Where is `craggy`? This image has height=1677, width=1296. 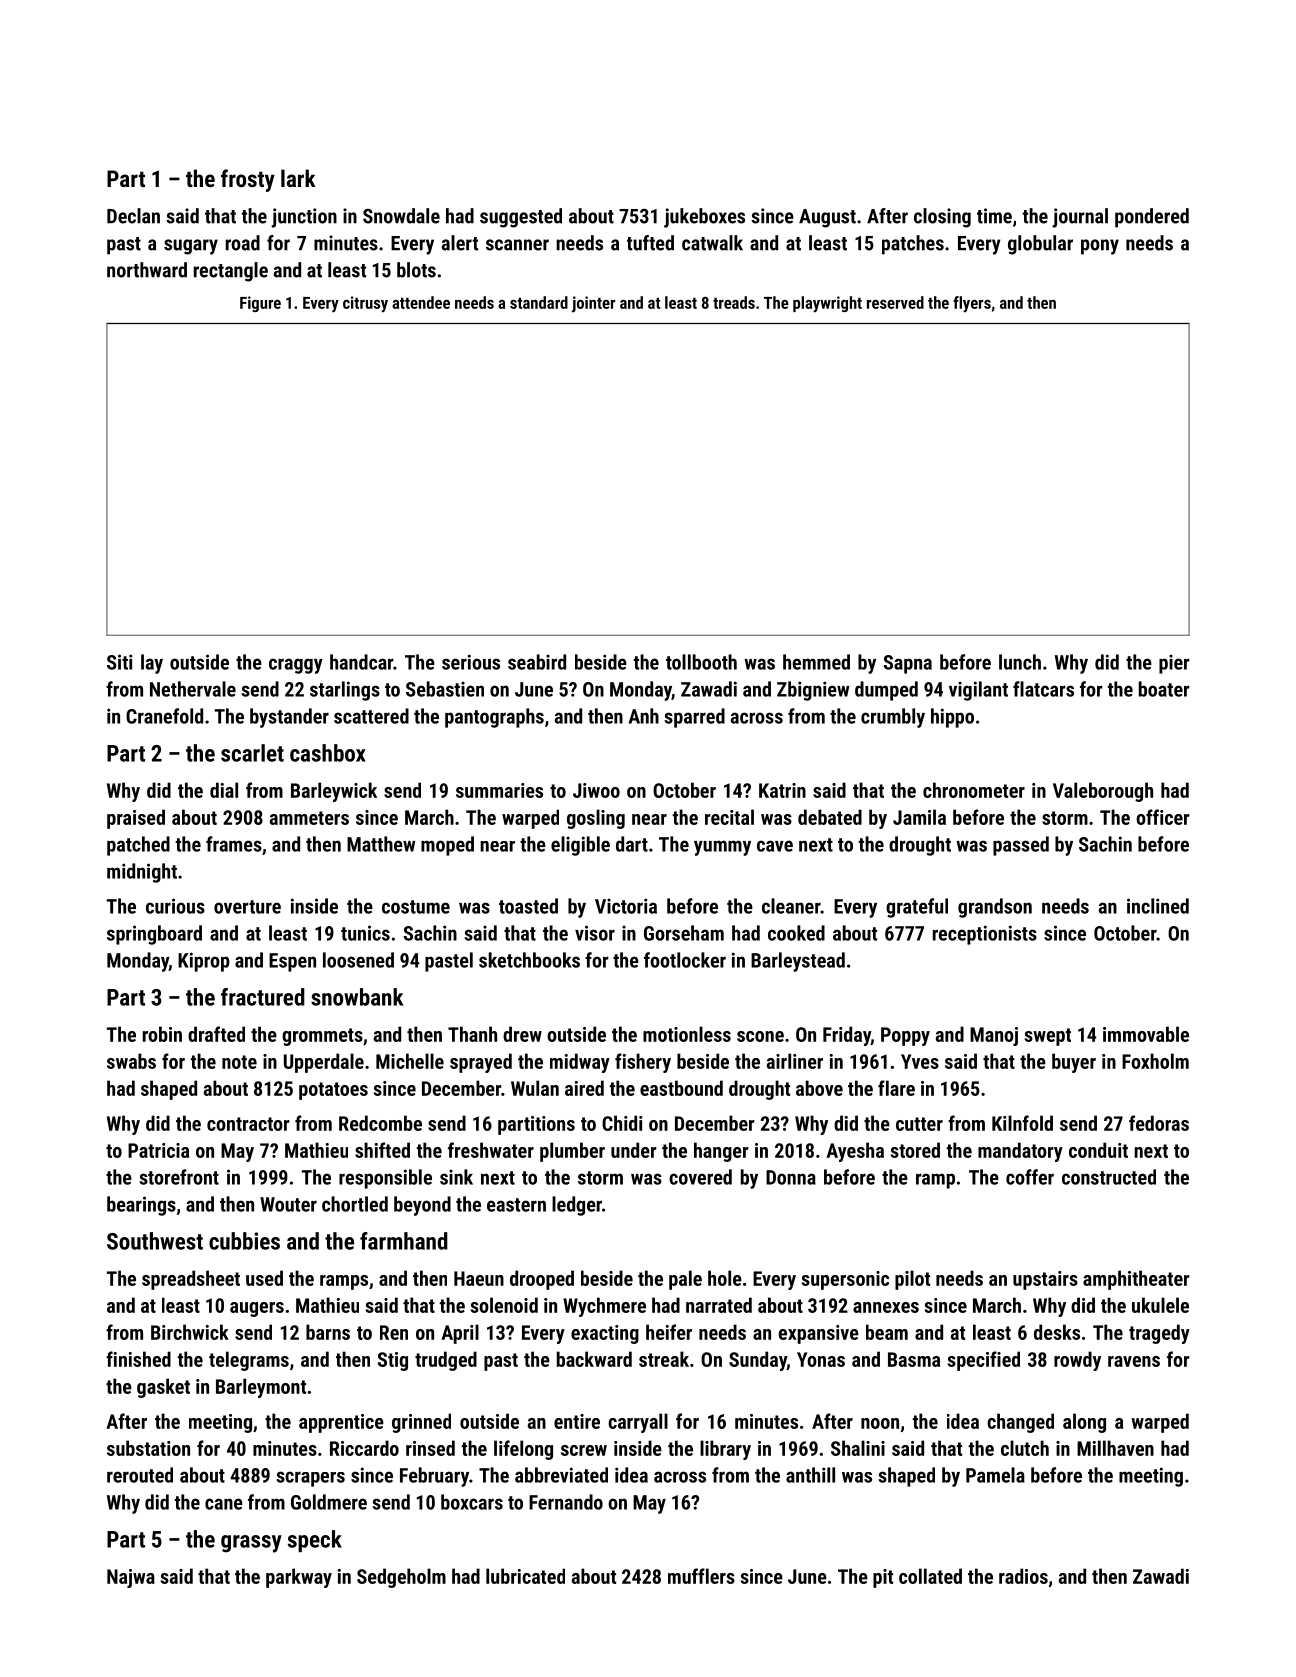 craggy is located at coordinates (296, 666).
